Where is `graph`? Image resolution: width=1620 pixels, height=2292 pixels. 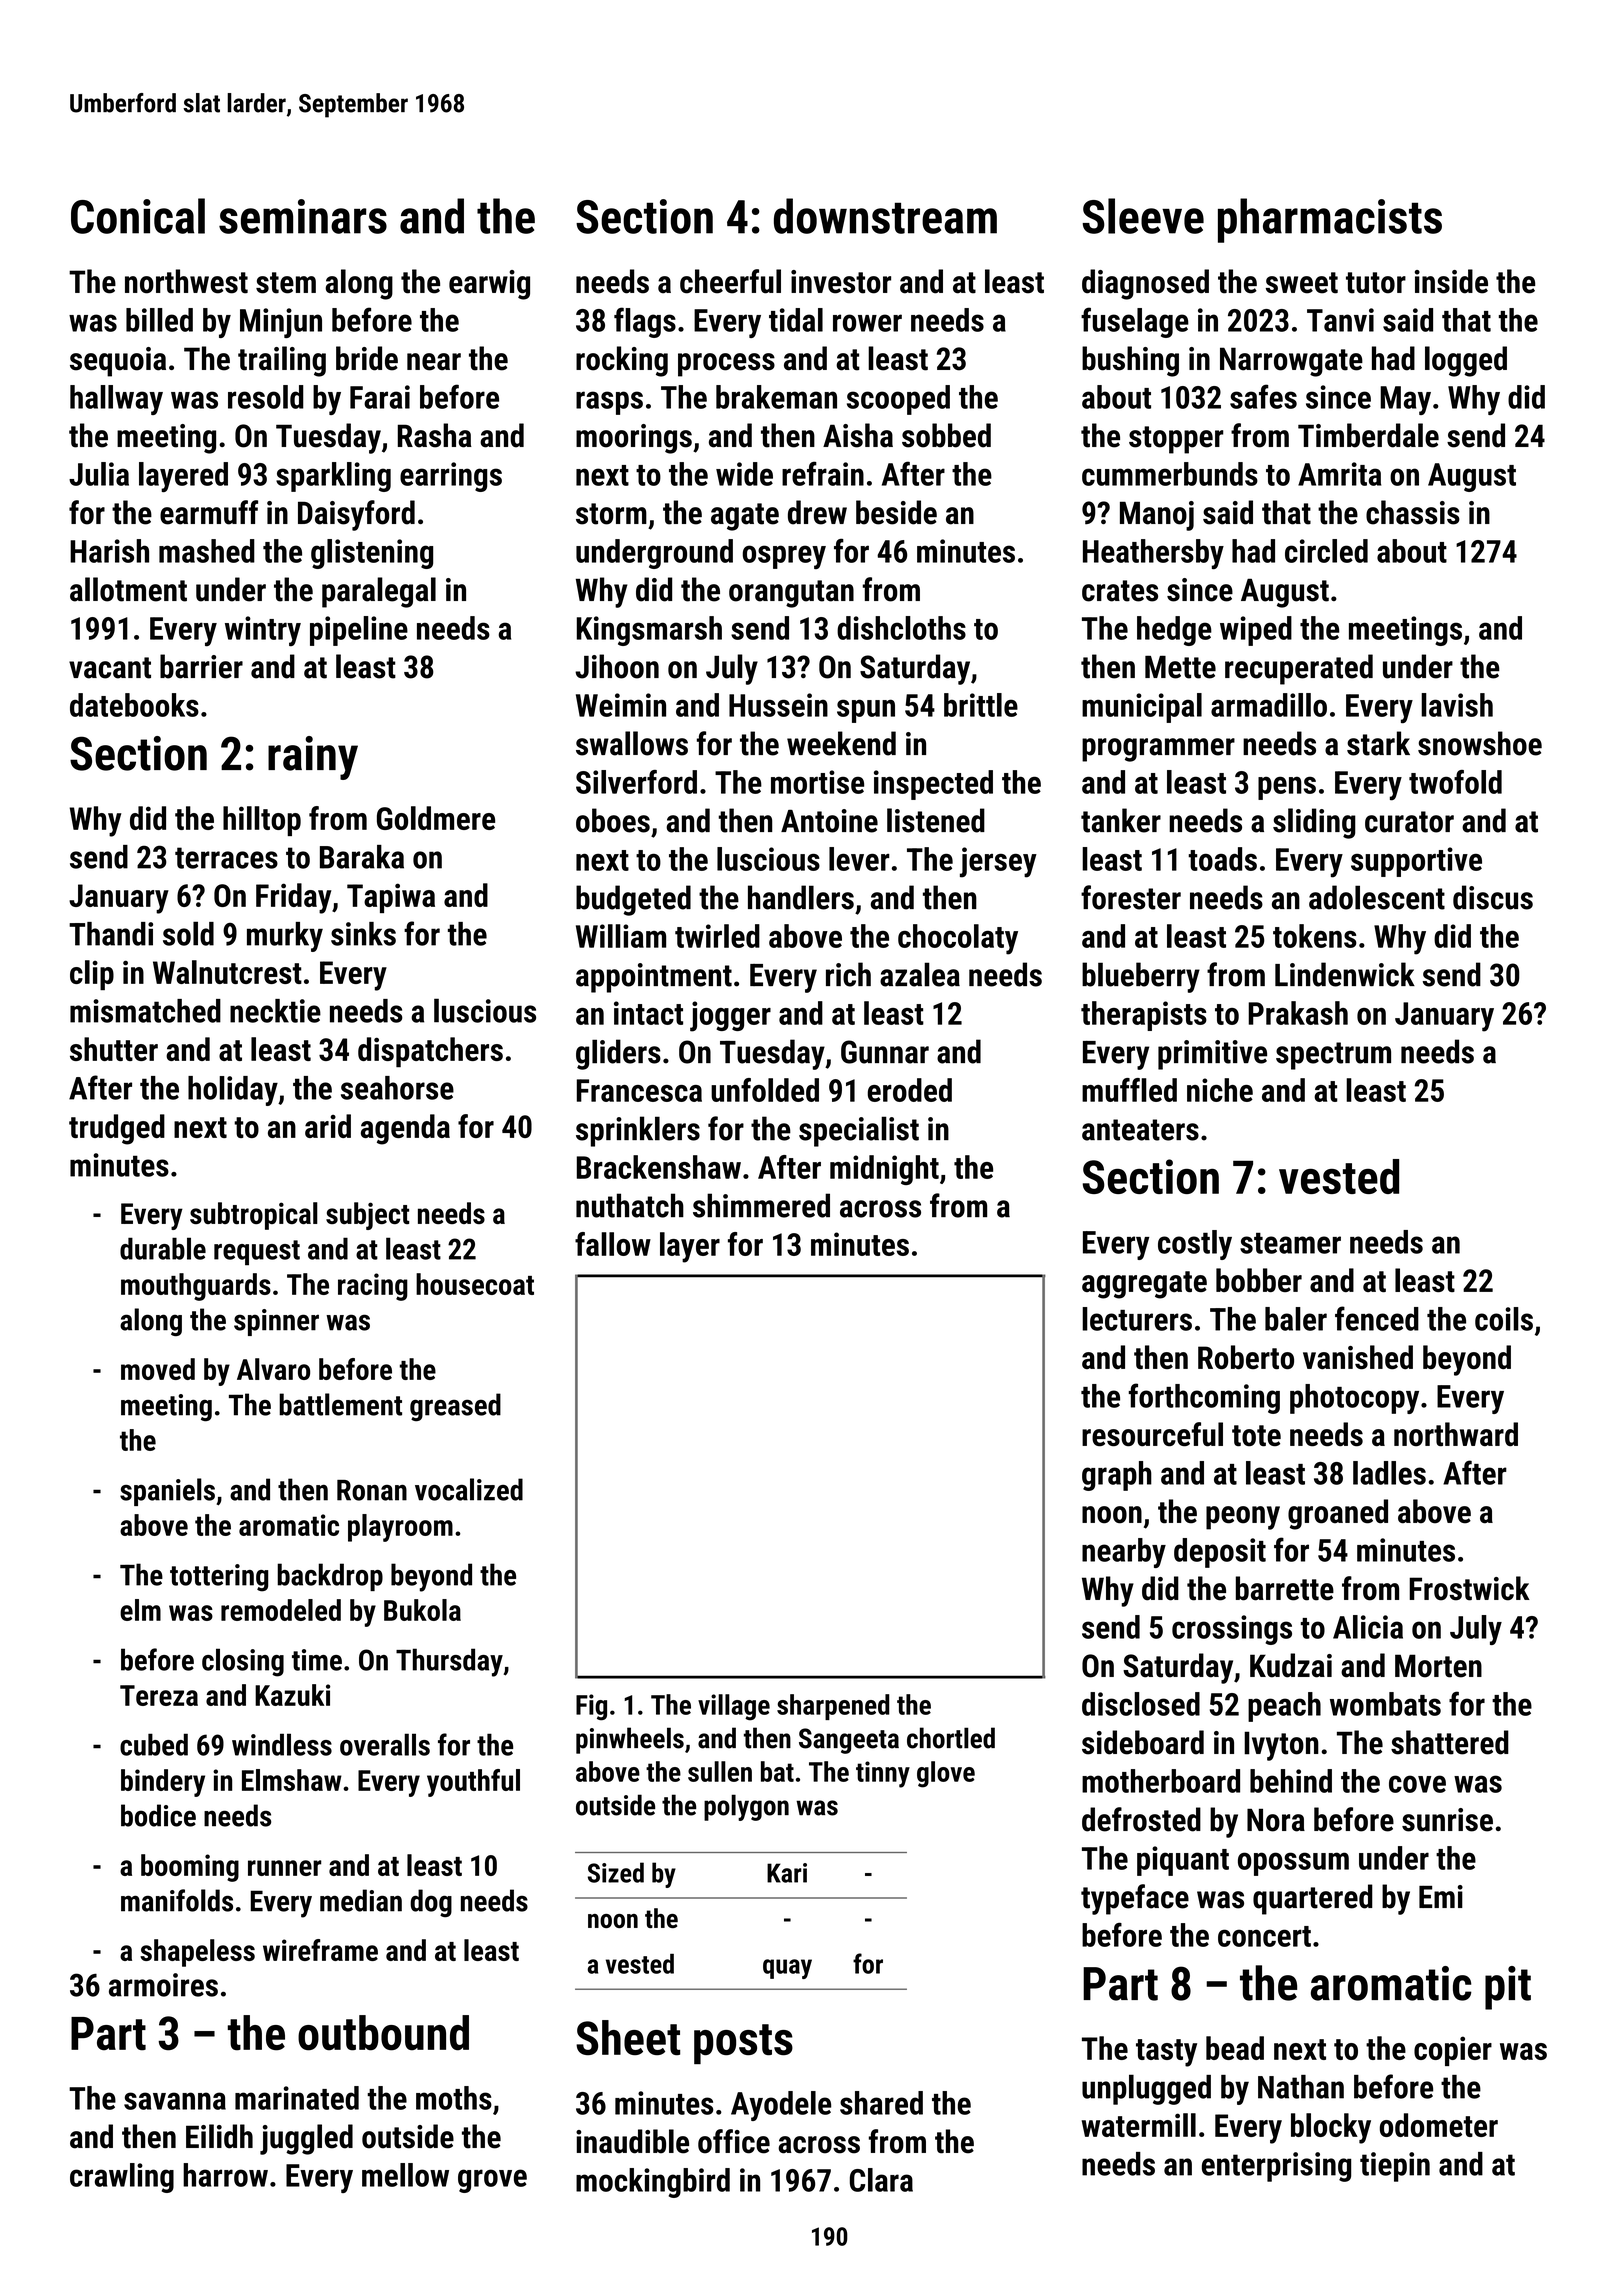
graph is located at coordinates (1117, 1476).
